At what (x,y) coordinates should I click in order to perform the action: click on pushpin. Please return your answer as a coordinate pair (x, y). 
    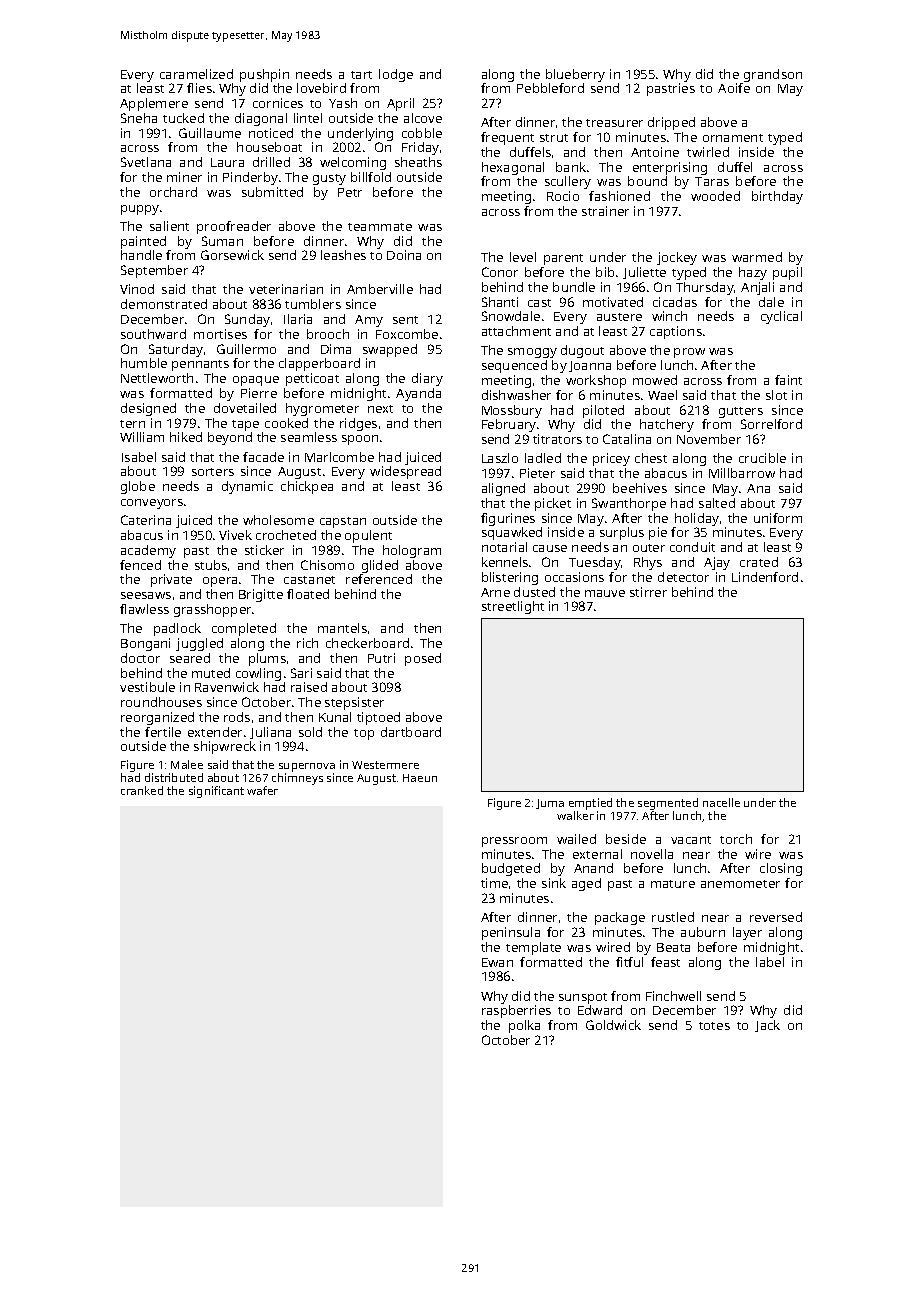
    Looking at the image, I should click on (264, 75).
